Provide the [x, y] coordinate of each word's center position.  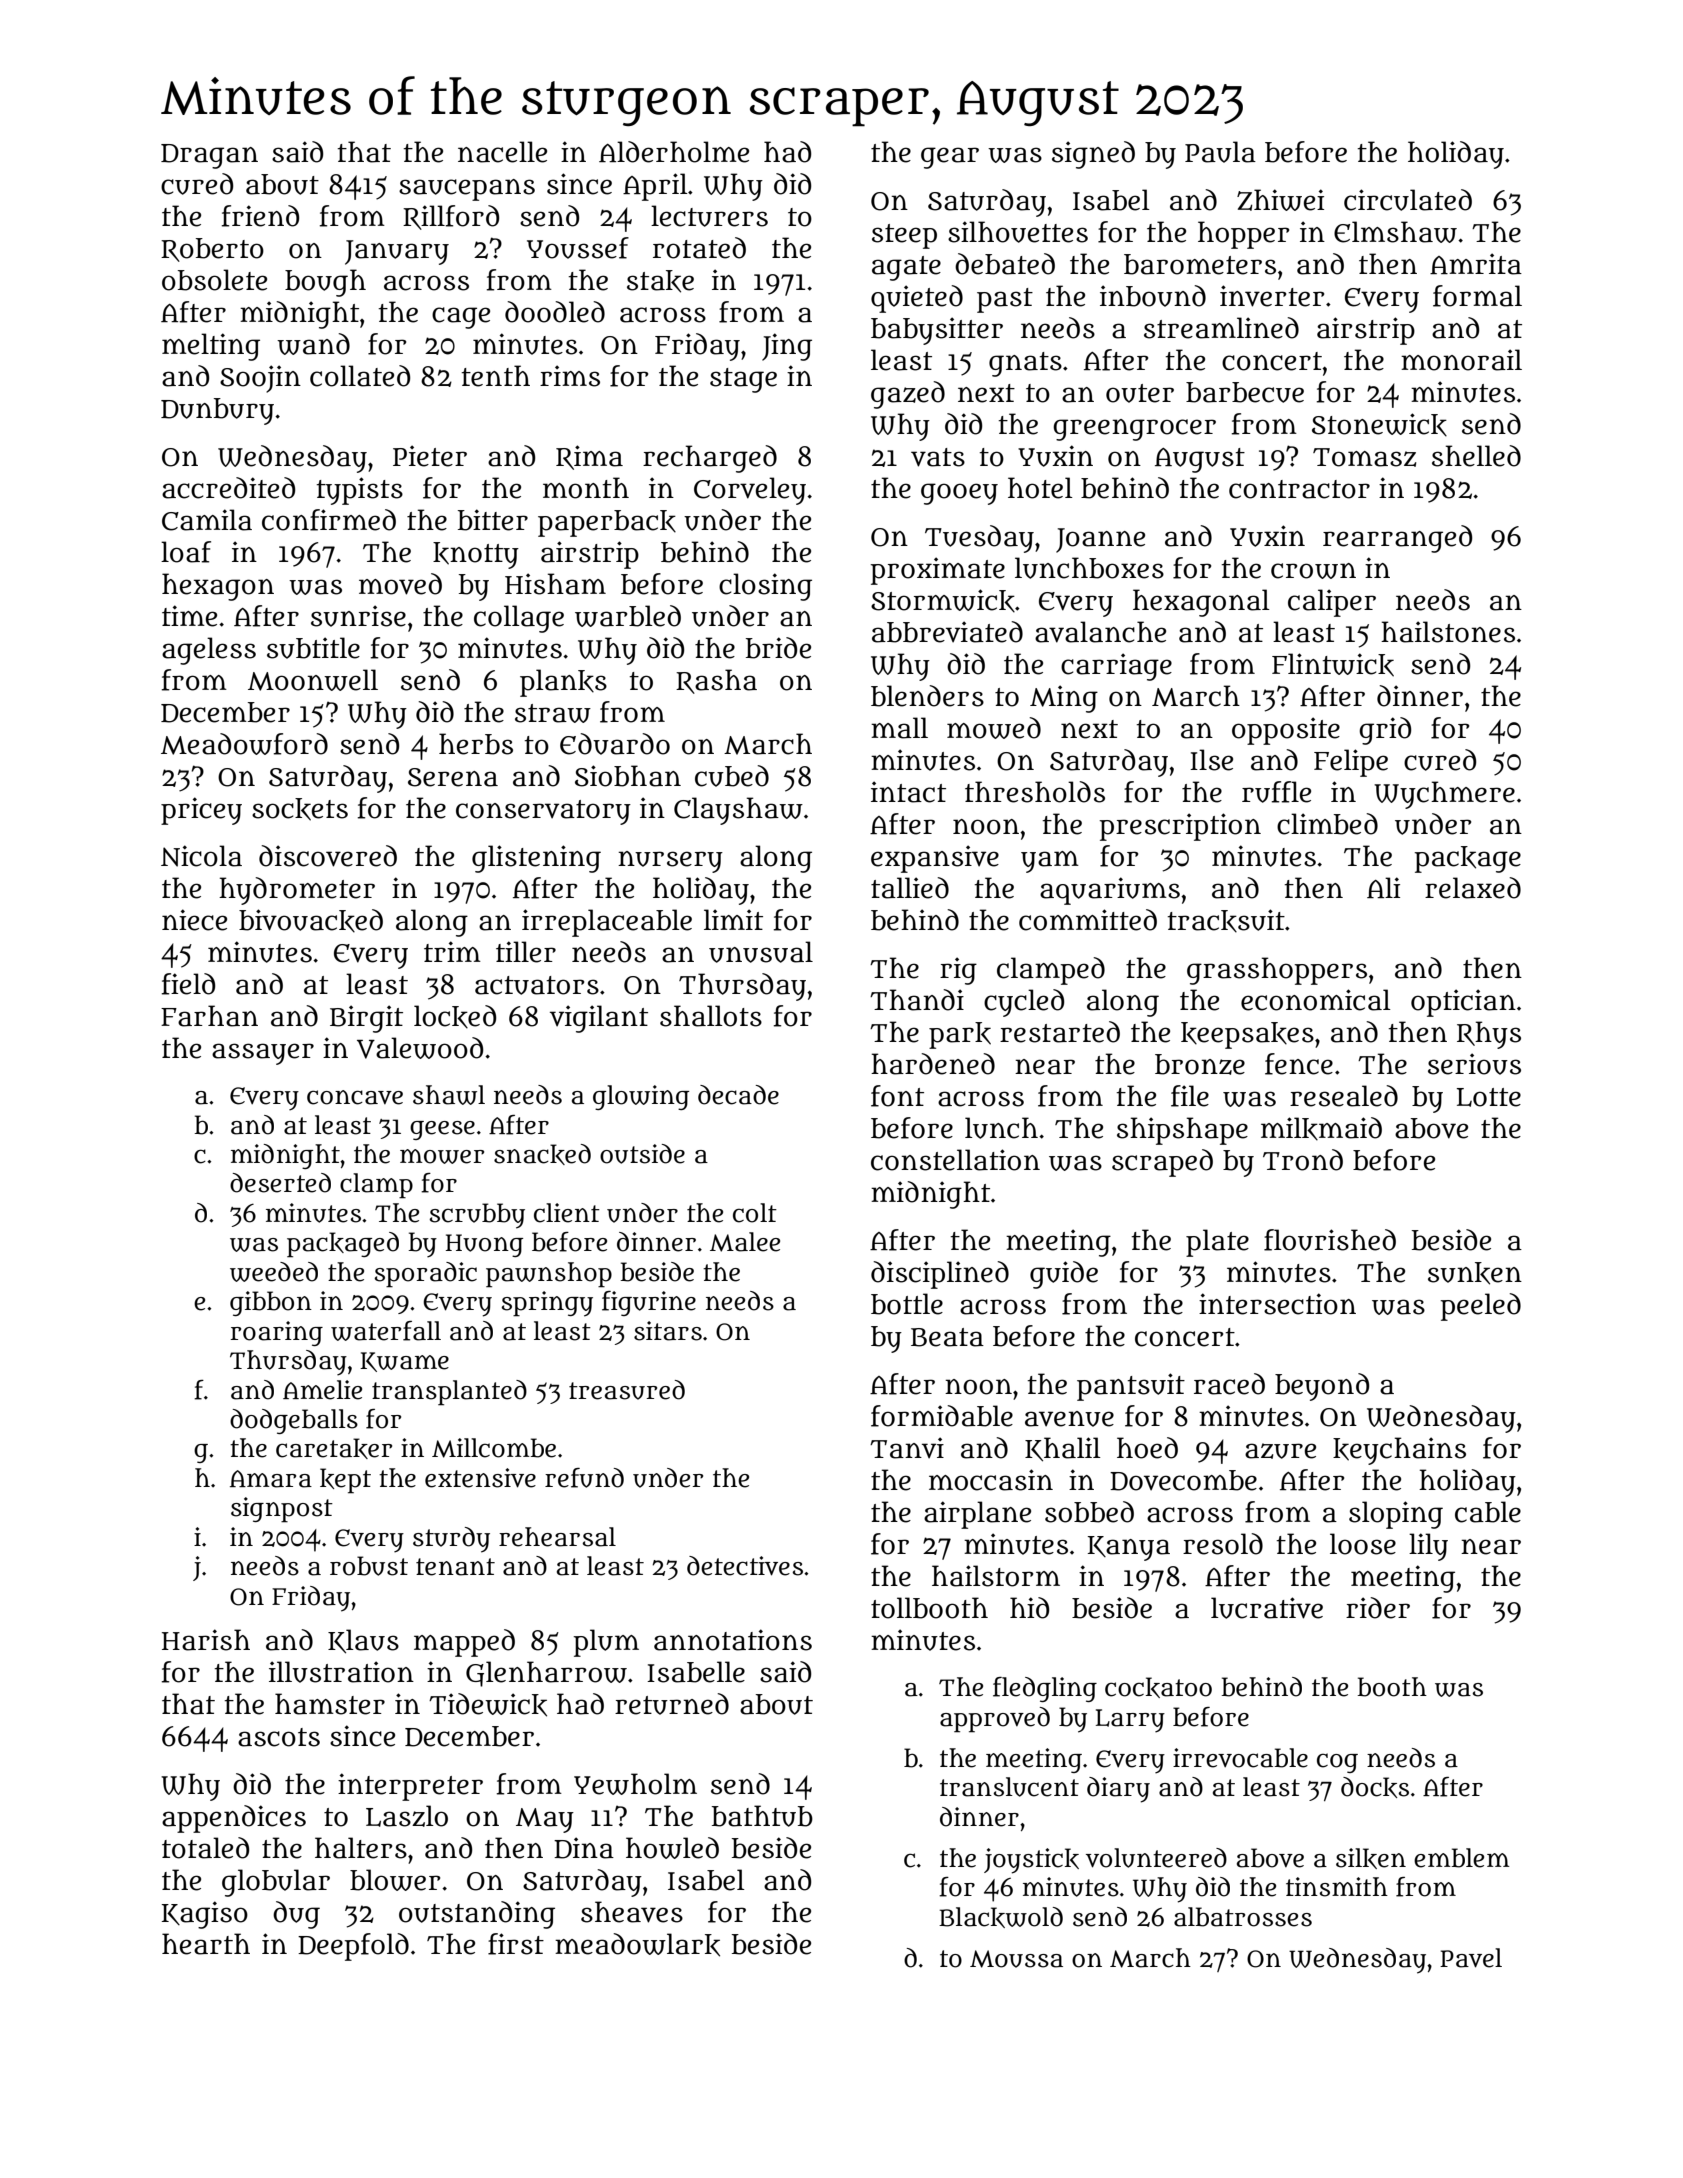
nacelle [502, 152]
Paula [1220, 152]
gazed [908, 395]
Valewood [420, 1048]
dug [296, 1915]
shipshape [1182, 1131]
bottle [907, 1304]
